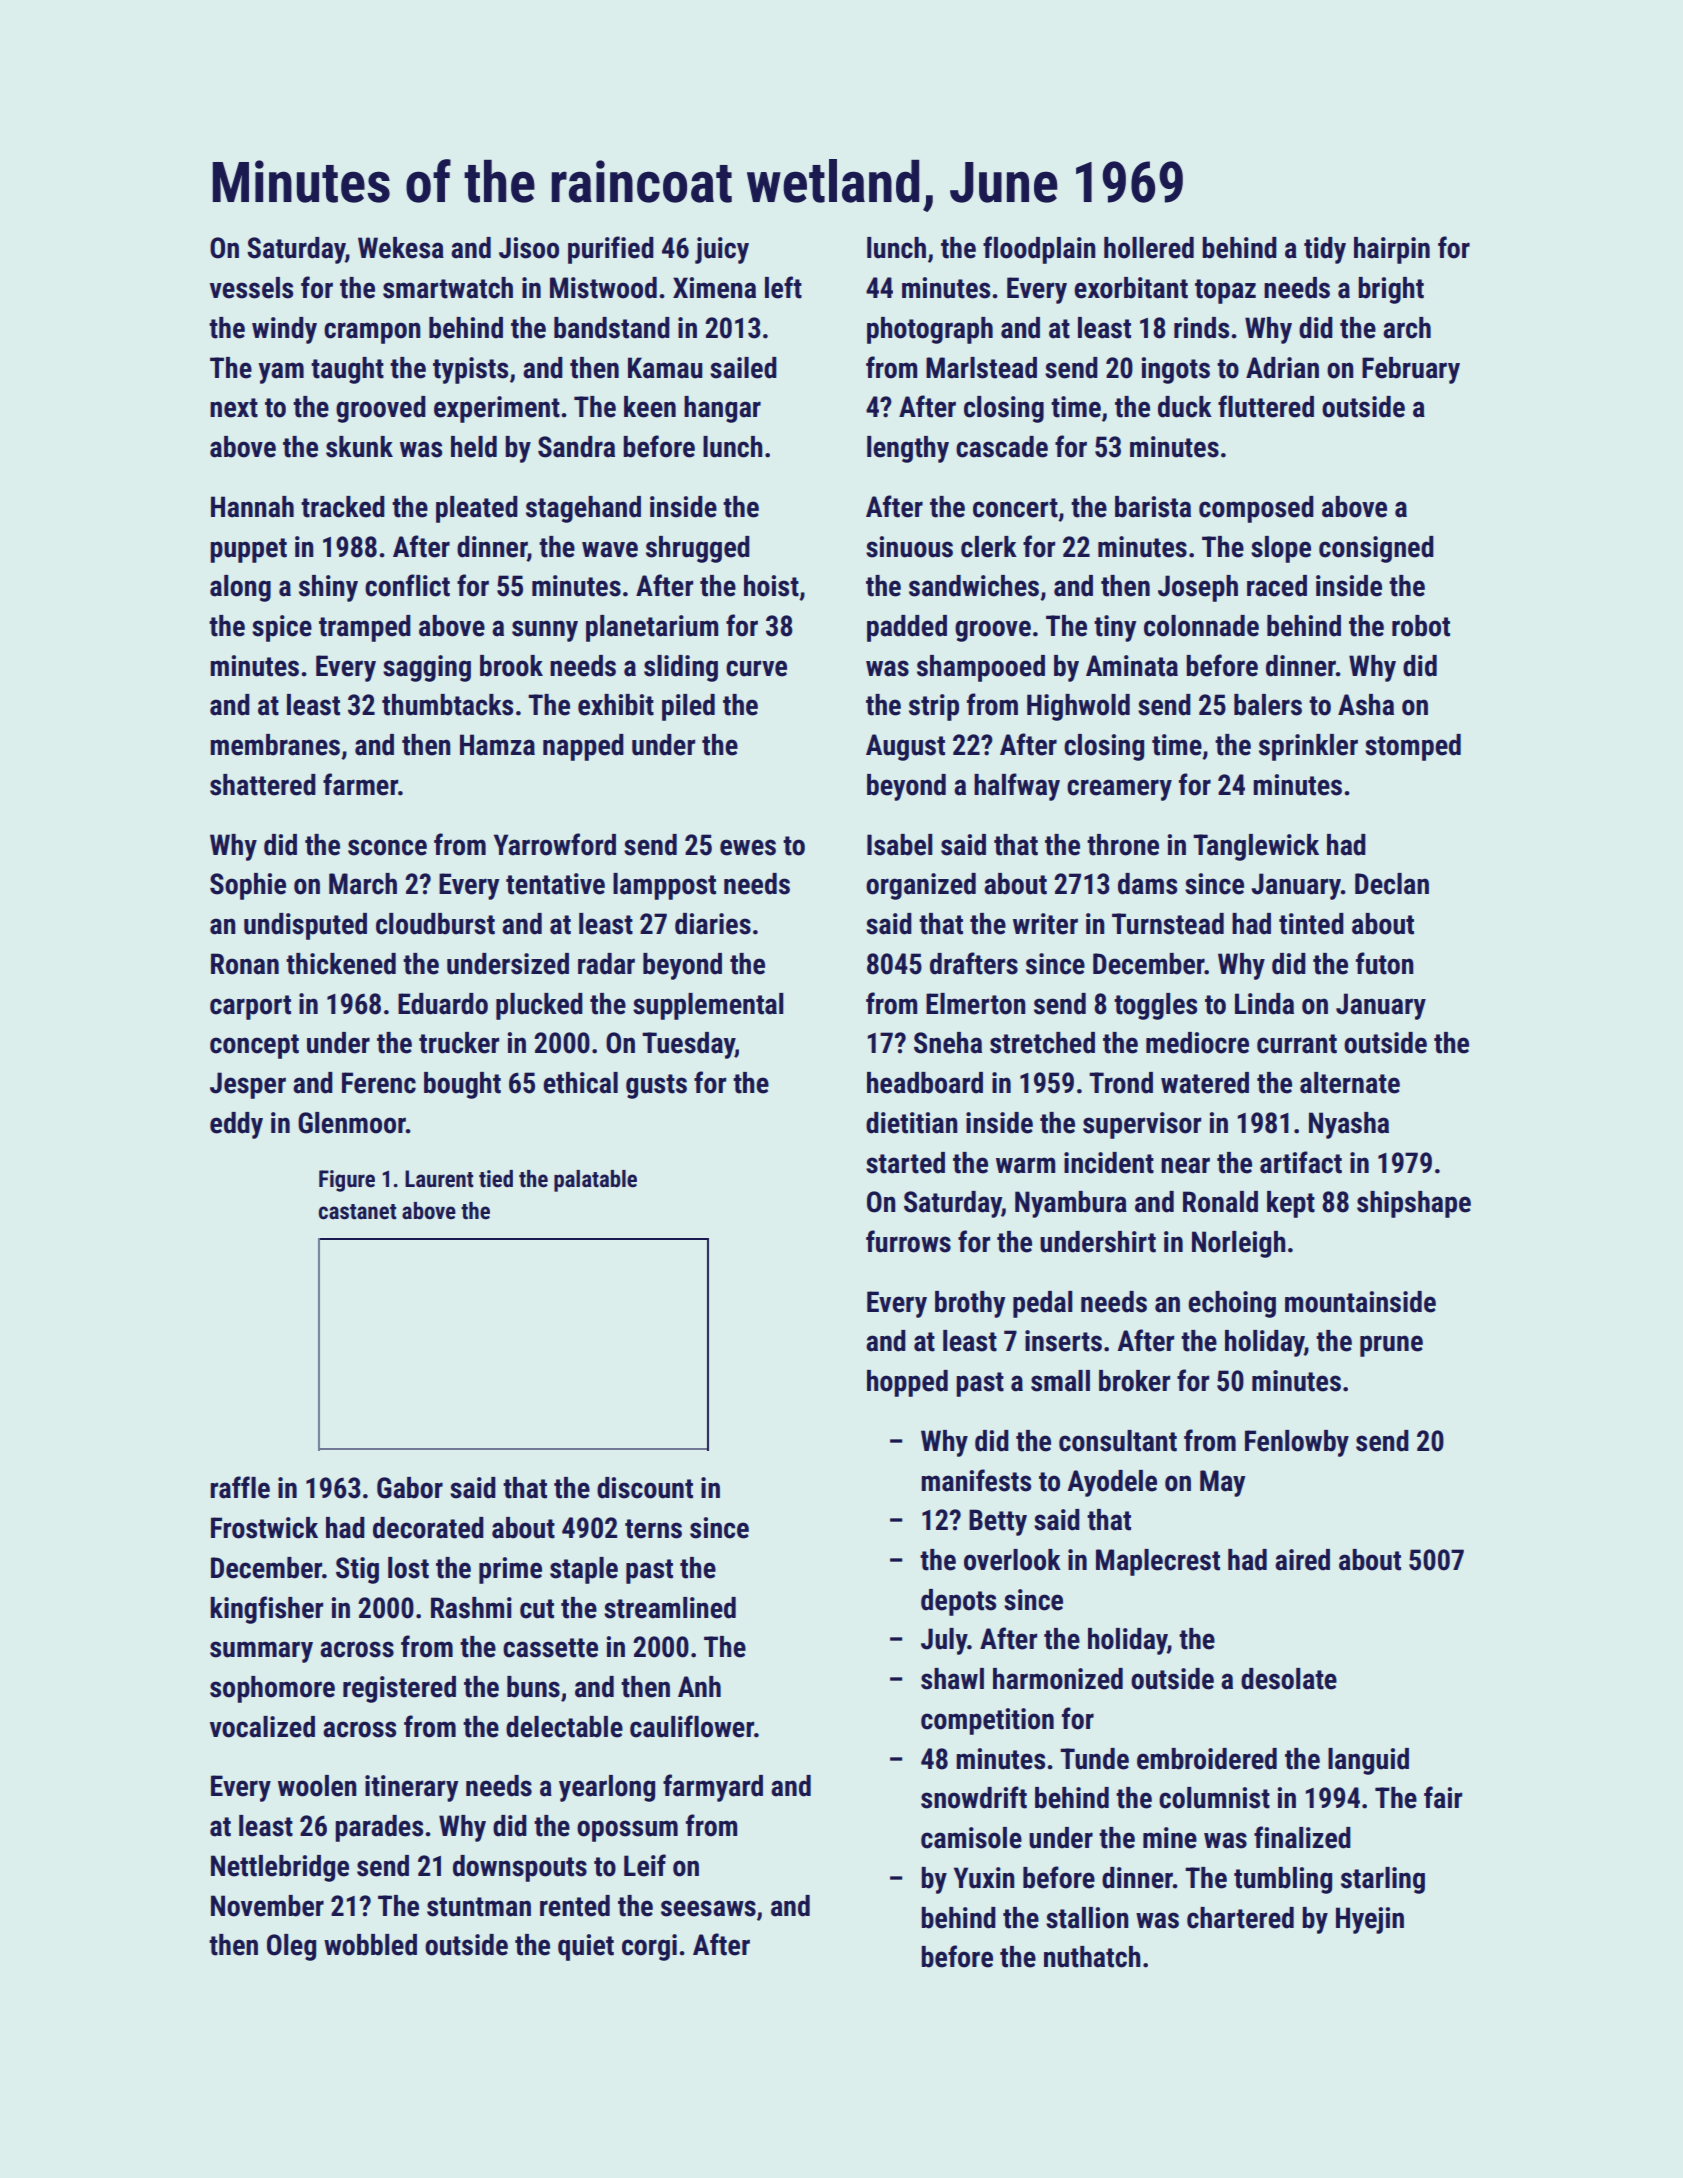 The height and width of the document is (2178, 1683). Describe the element at coordinates (240, 1487) in the document. I see `raffle` at that location.
